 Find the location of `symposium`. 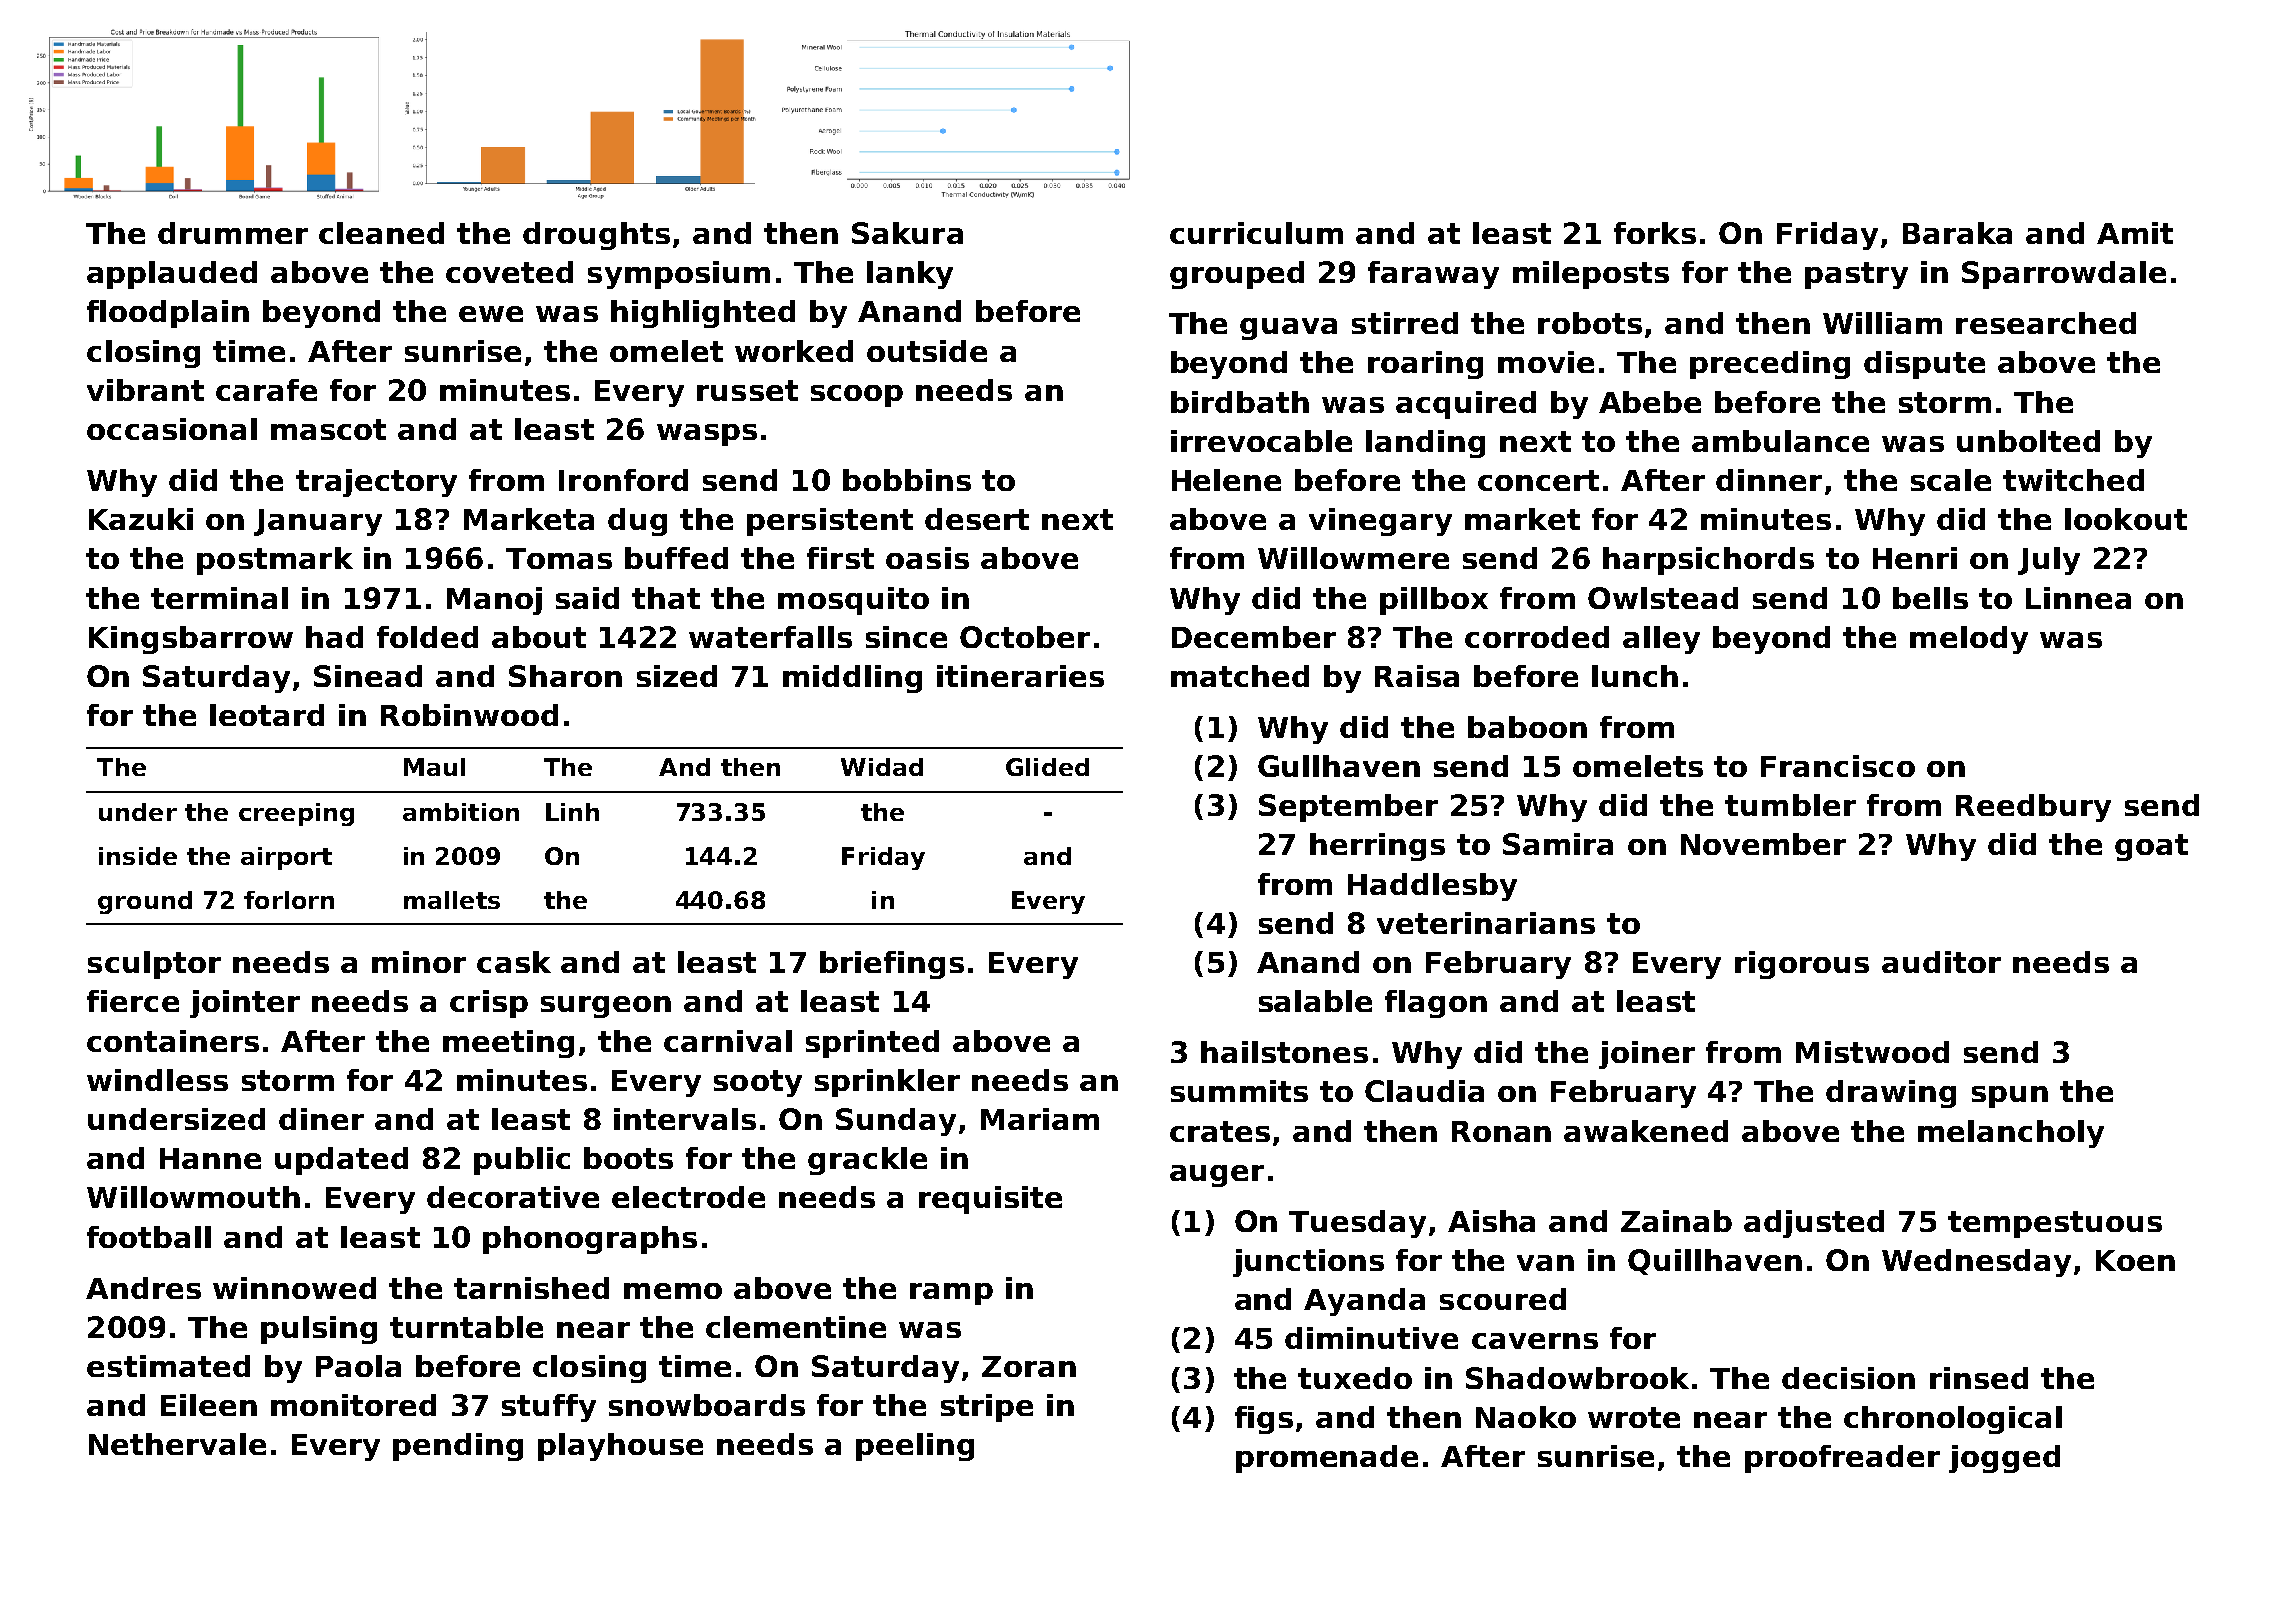

symposium is located at coordinates (679, 275).
